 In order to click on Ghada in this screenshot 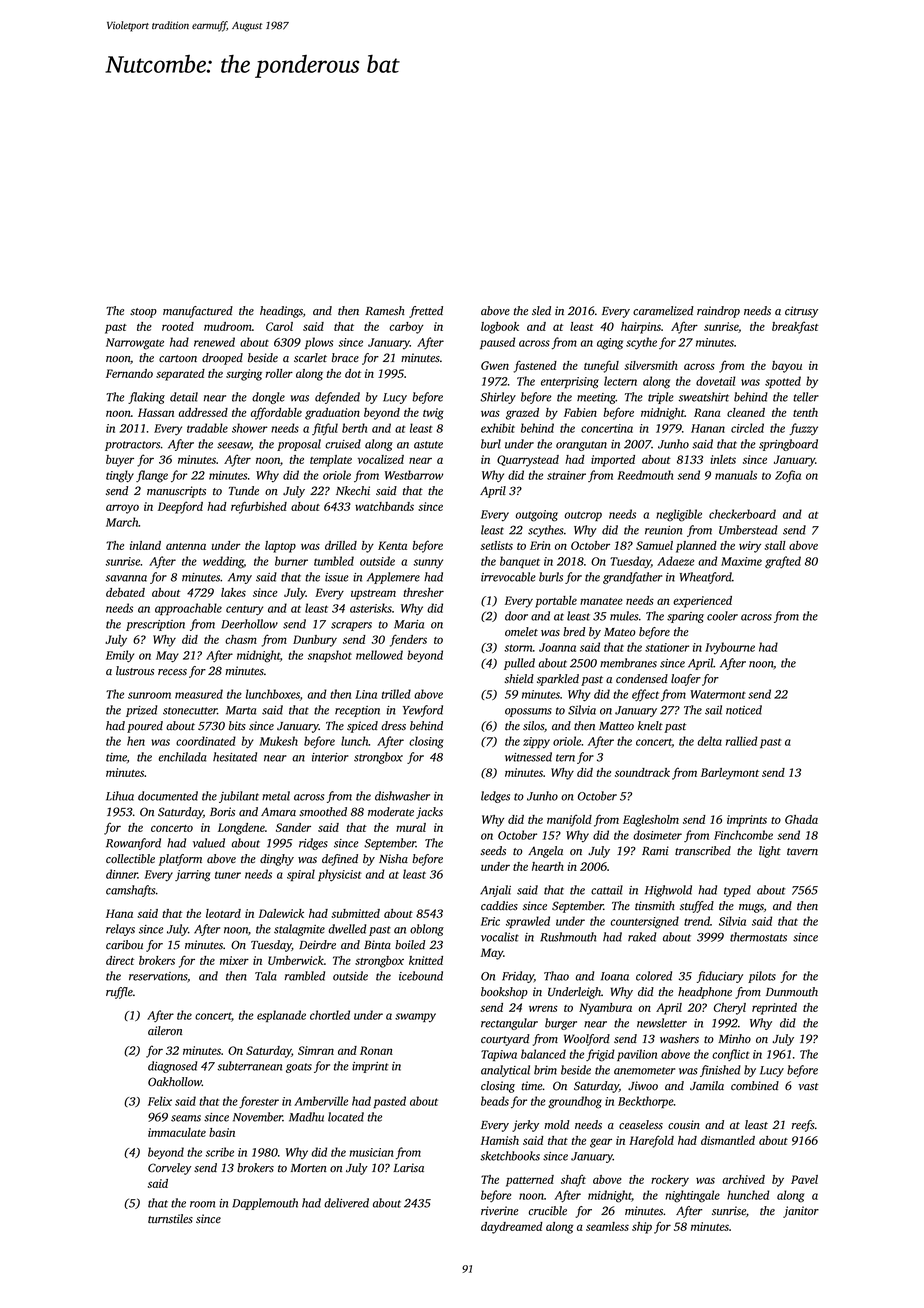, I will do `click(801, 819)`.
